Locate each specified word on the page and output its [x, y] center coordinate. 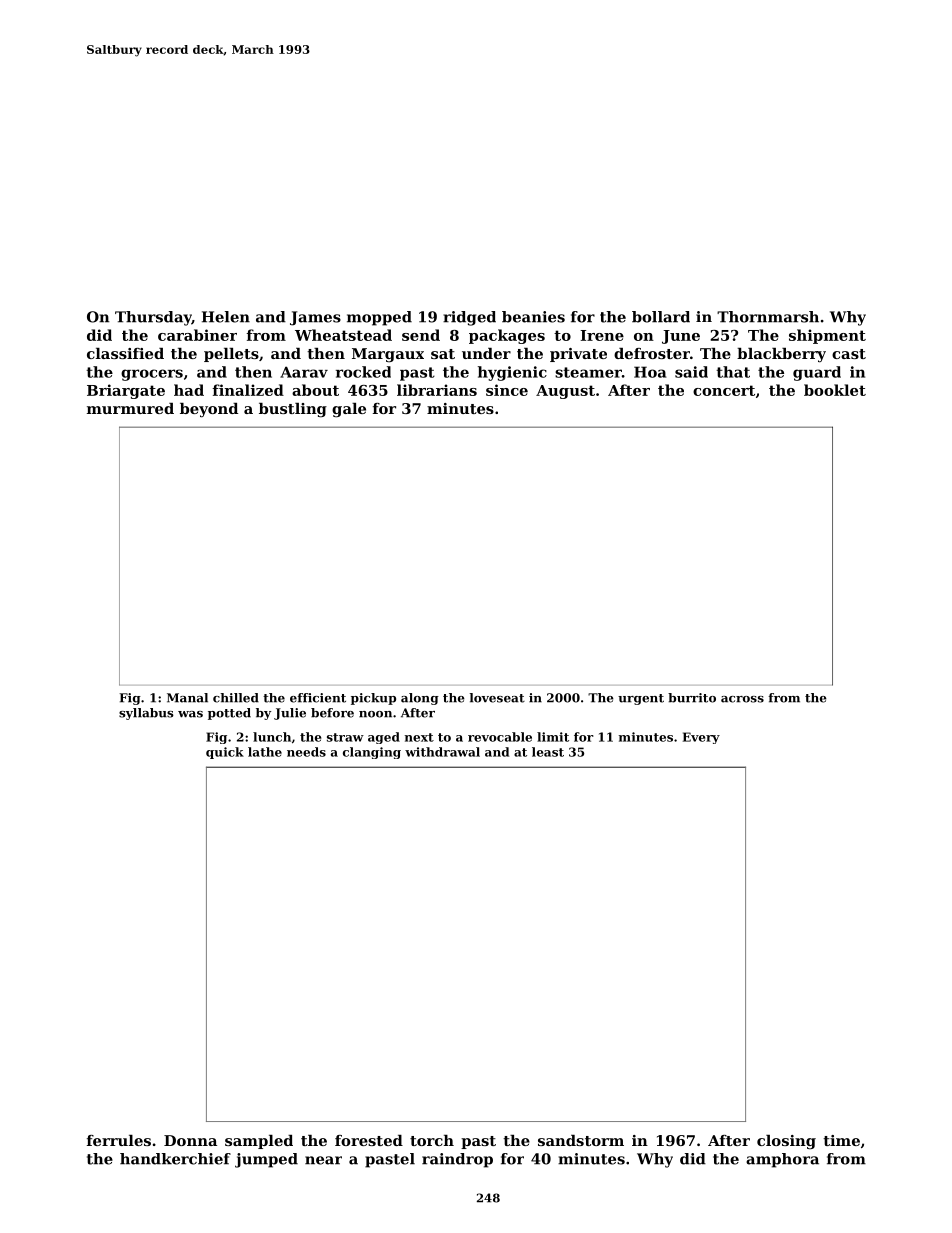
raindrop [457, 1160]
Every [701, 738]
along [420, 699]
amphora [782, 1160]
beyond [209, 410]
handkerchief [175, 1159]
